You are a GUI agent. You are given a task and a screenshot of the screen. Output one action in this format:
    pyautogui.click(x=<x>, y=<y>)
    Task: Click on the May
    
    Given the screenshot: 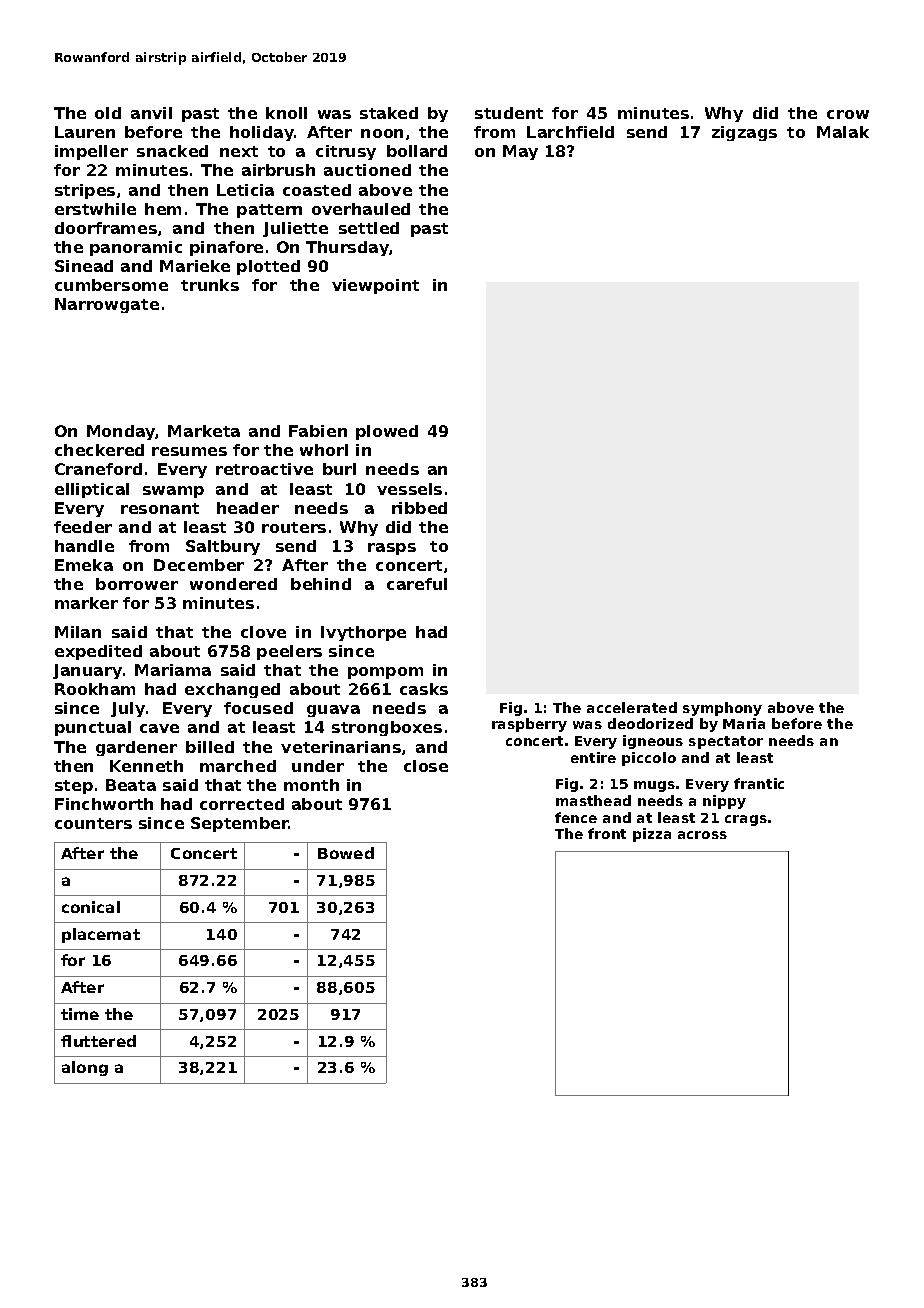 What is the action you would take?
    pyautogui.click(x=520, y=152)
